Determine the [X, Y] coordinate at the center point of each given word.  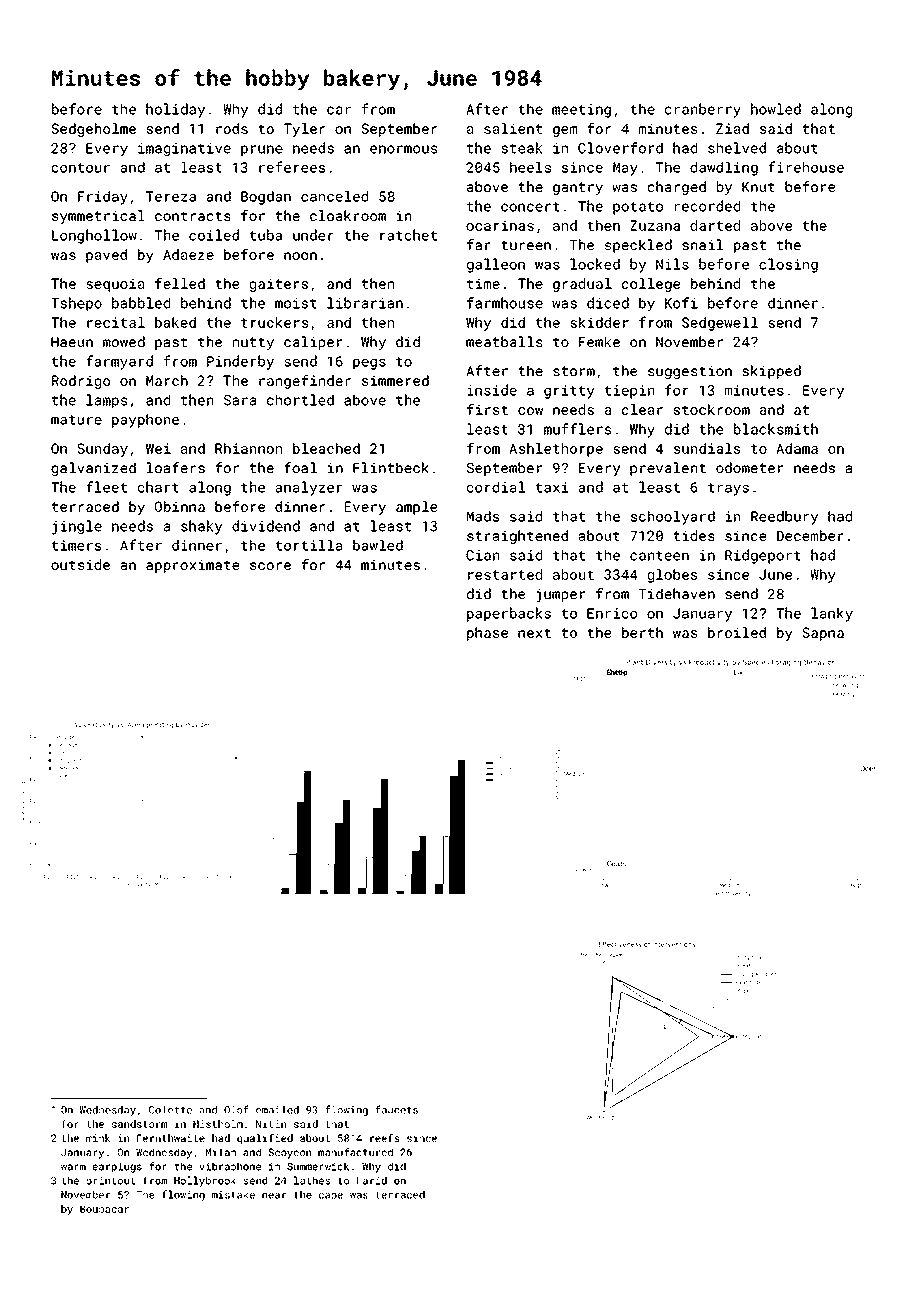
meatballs [504, 342]
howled [776, 109]
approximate [193, 566]
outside [80, 564]
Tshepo [76, 304]
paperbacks [509, 614]
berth [642, 632]
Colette [170, 1110]
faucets [396, 1109]
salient [513, 128]
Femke [599, 342]
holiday [175, 110]
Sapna [823, 634]
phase [487, 634]
